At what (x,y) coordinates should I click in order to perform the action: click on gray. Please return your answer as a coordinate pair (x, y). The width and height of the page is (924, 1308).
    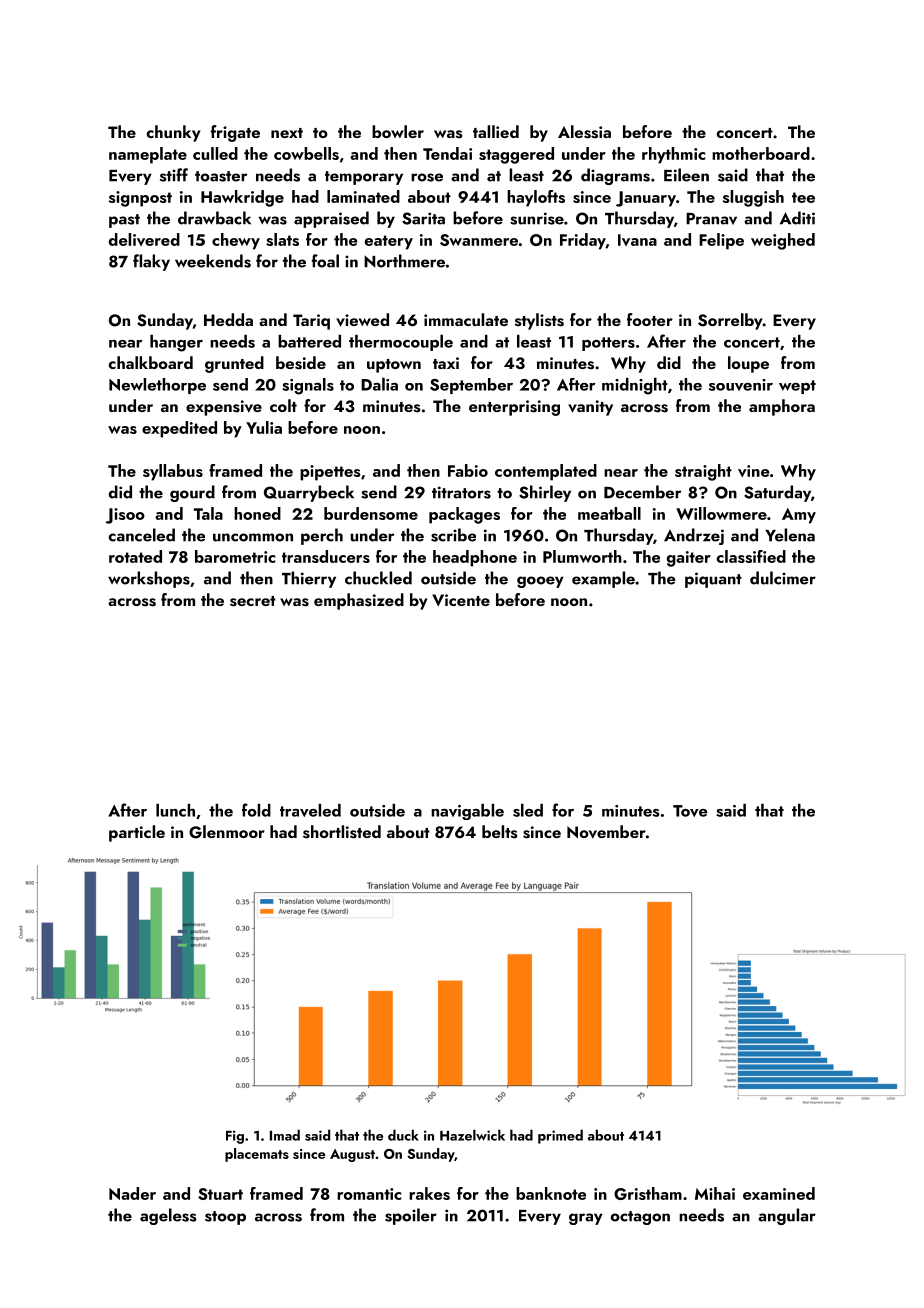
    Looking at the image, I should click on (586, 1219).
